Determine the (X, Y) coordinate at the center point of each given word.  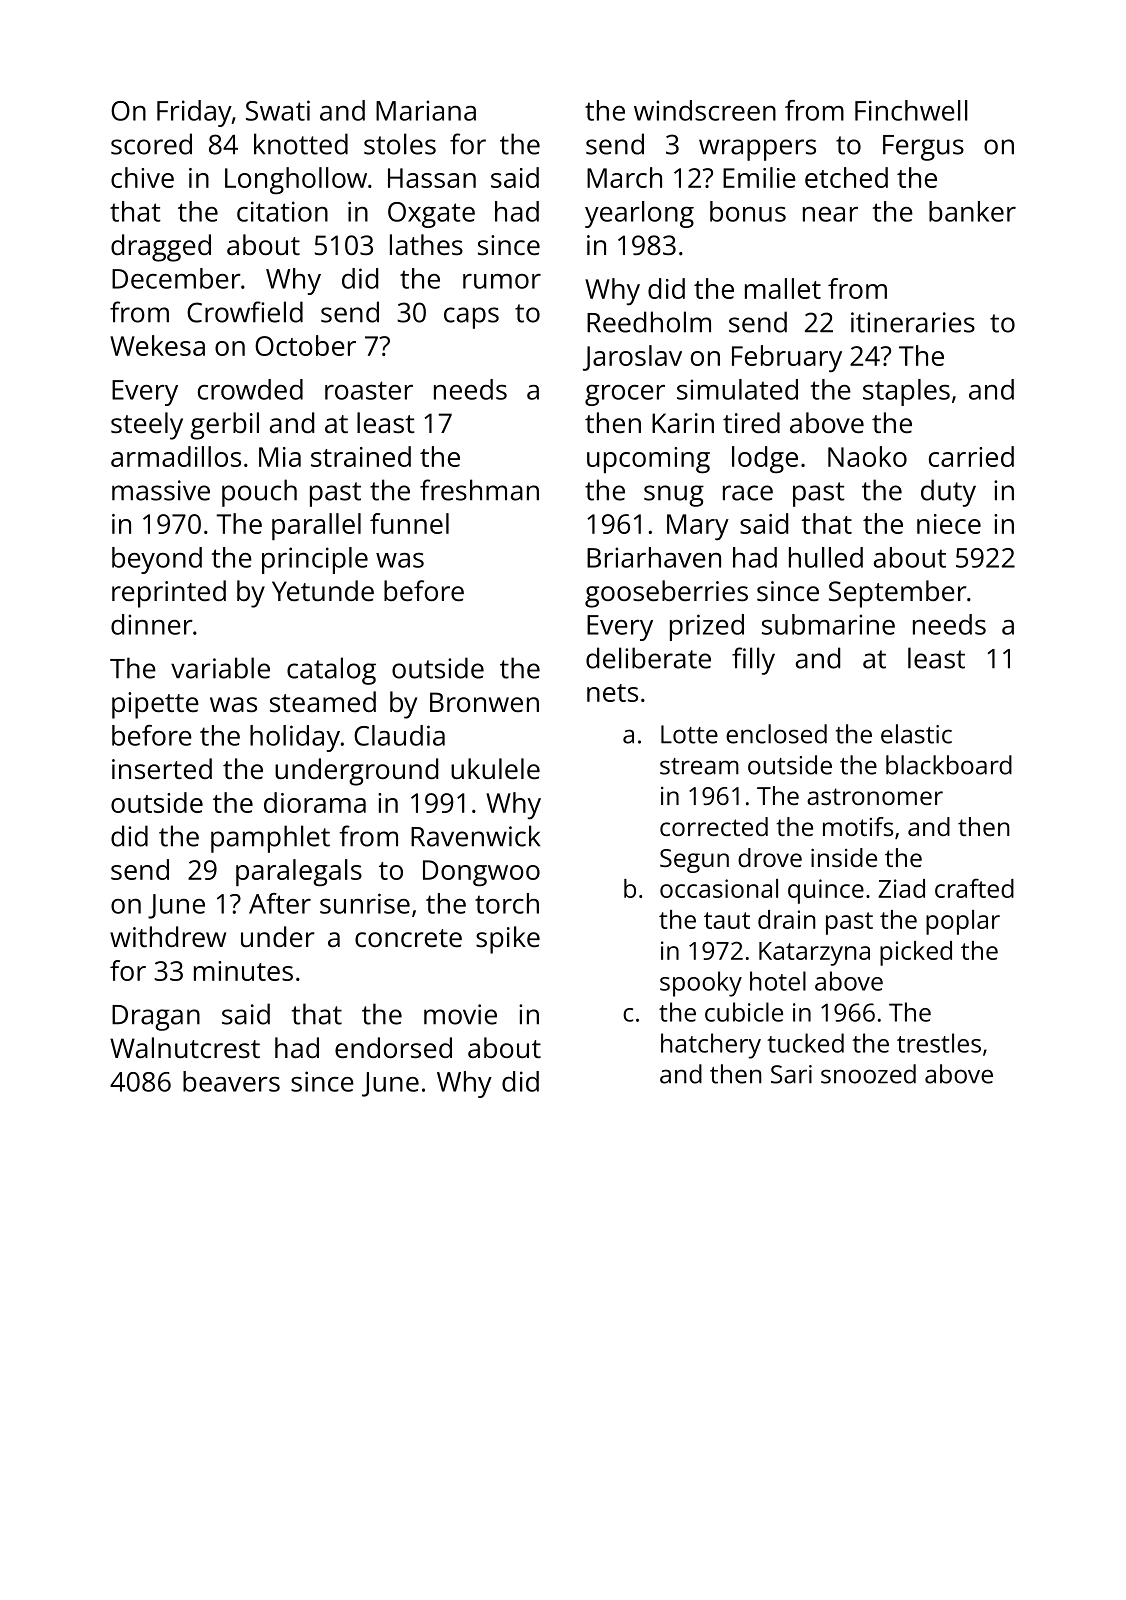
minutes (243, 971)
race (748, 493)
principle (315, 560)
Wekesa (157, 345)
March (624, 177)
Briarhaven (654, 557)
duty (948, 493)
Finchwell (911, 110)
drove (770, 857)
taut (727, 920)
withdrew (168, 937)
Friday (194, 113)
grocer (625, 395)
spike (508, 940)
